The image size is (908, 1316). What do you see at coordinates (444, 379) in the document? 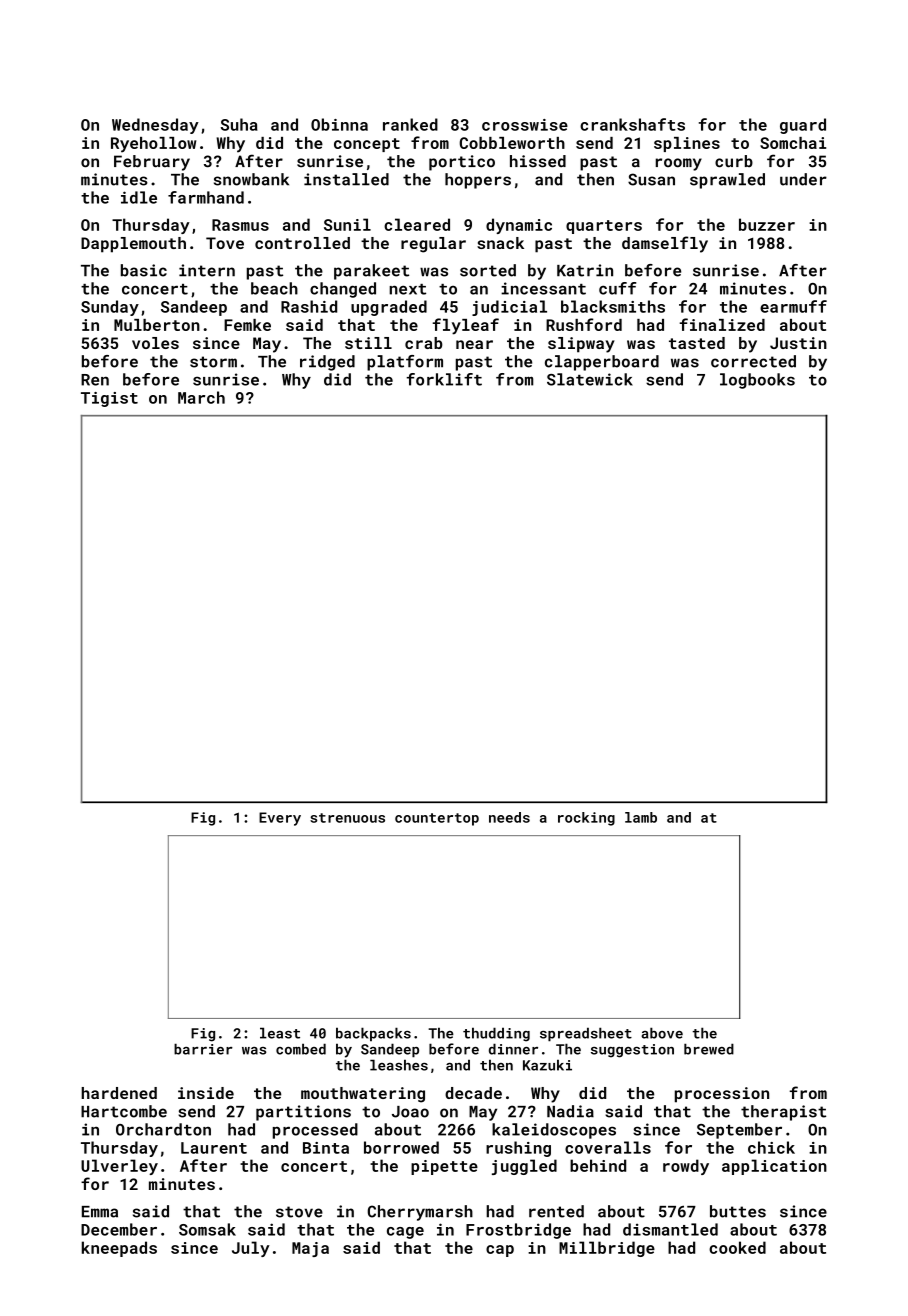
I see `forklift` at bounding box center [444, 379].
